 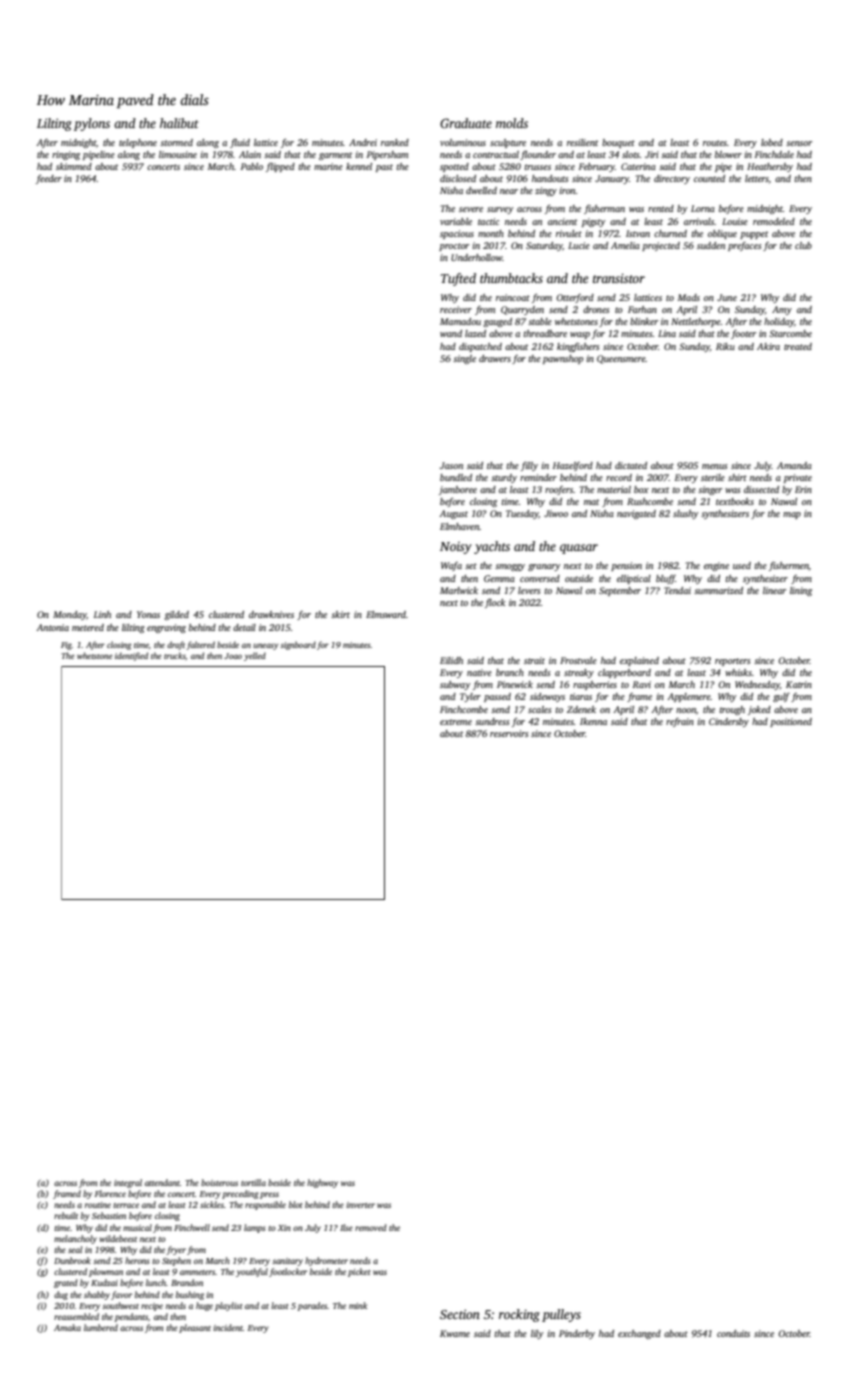 What do you see at coordinates (52, 627) in the image?
I see `Antonia` at bounding box center [52, 627].
